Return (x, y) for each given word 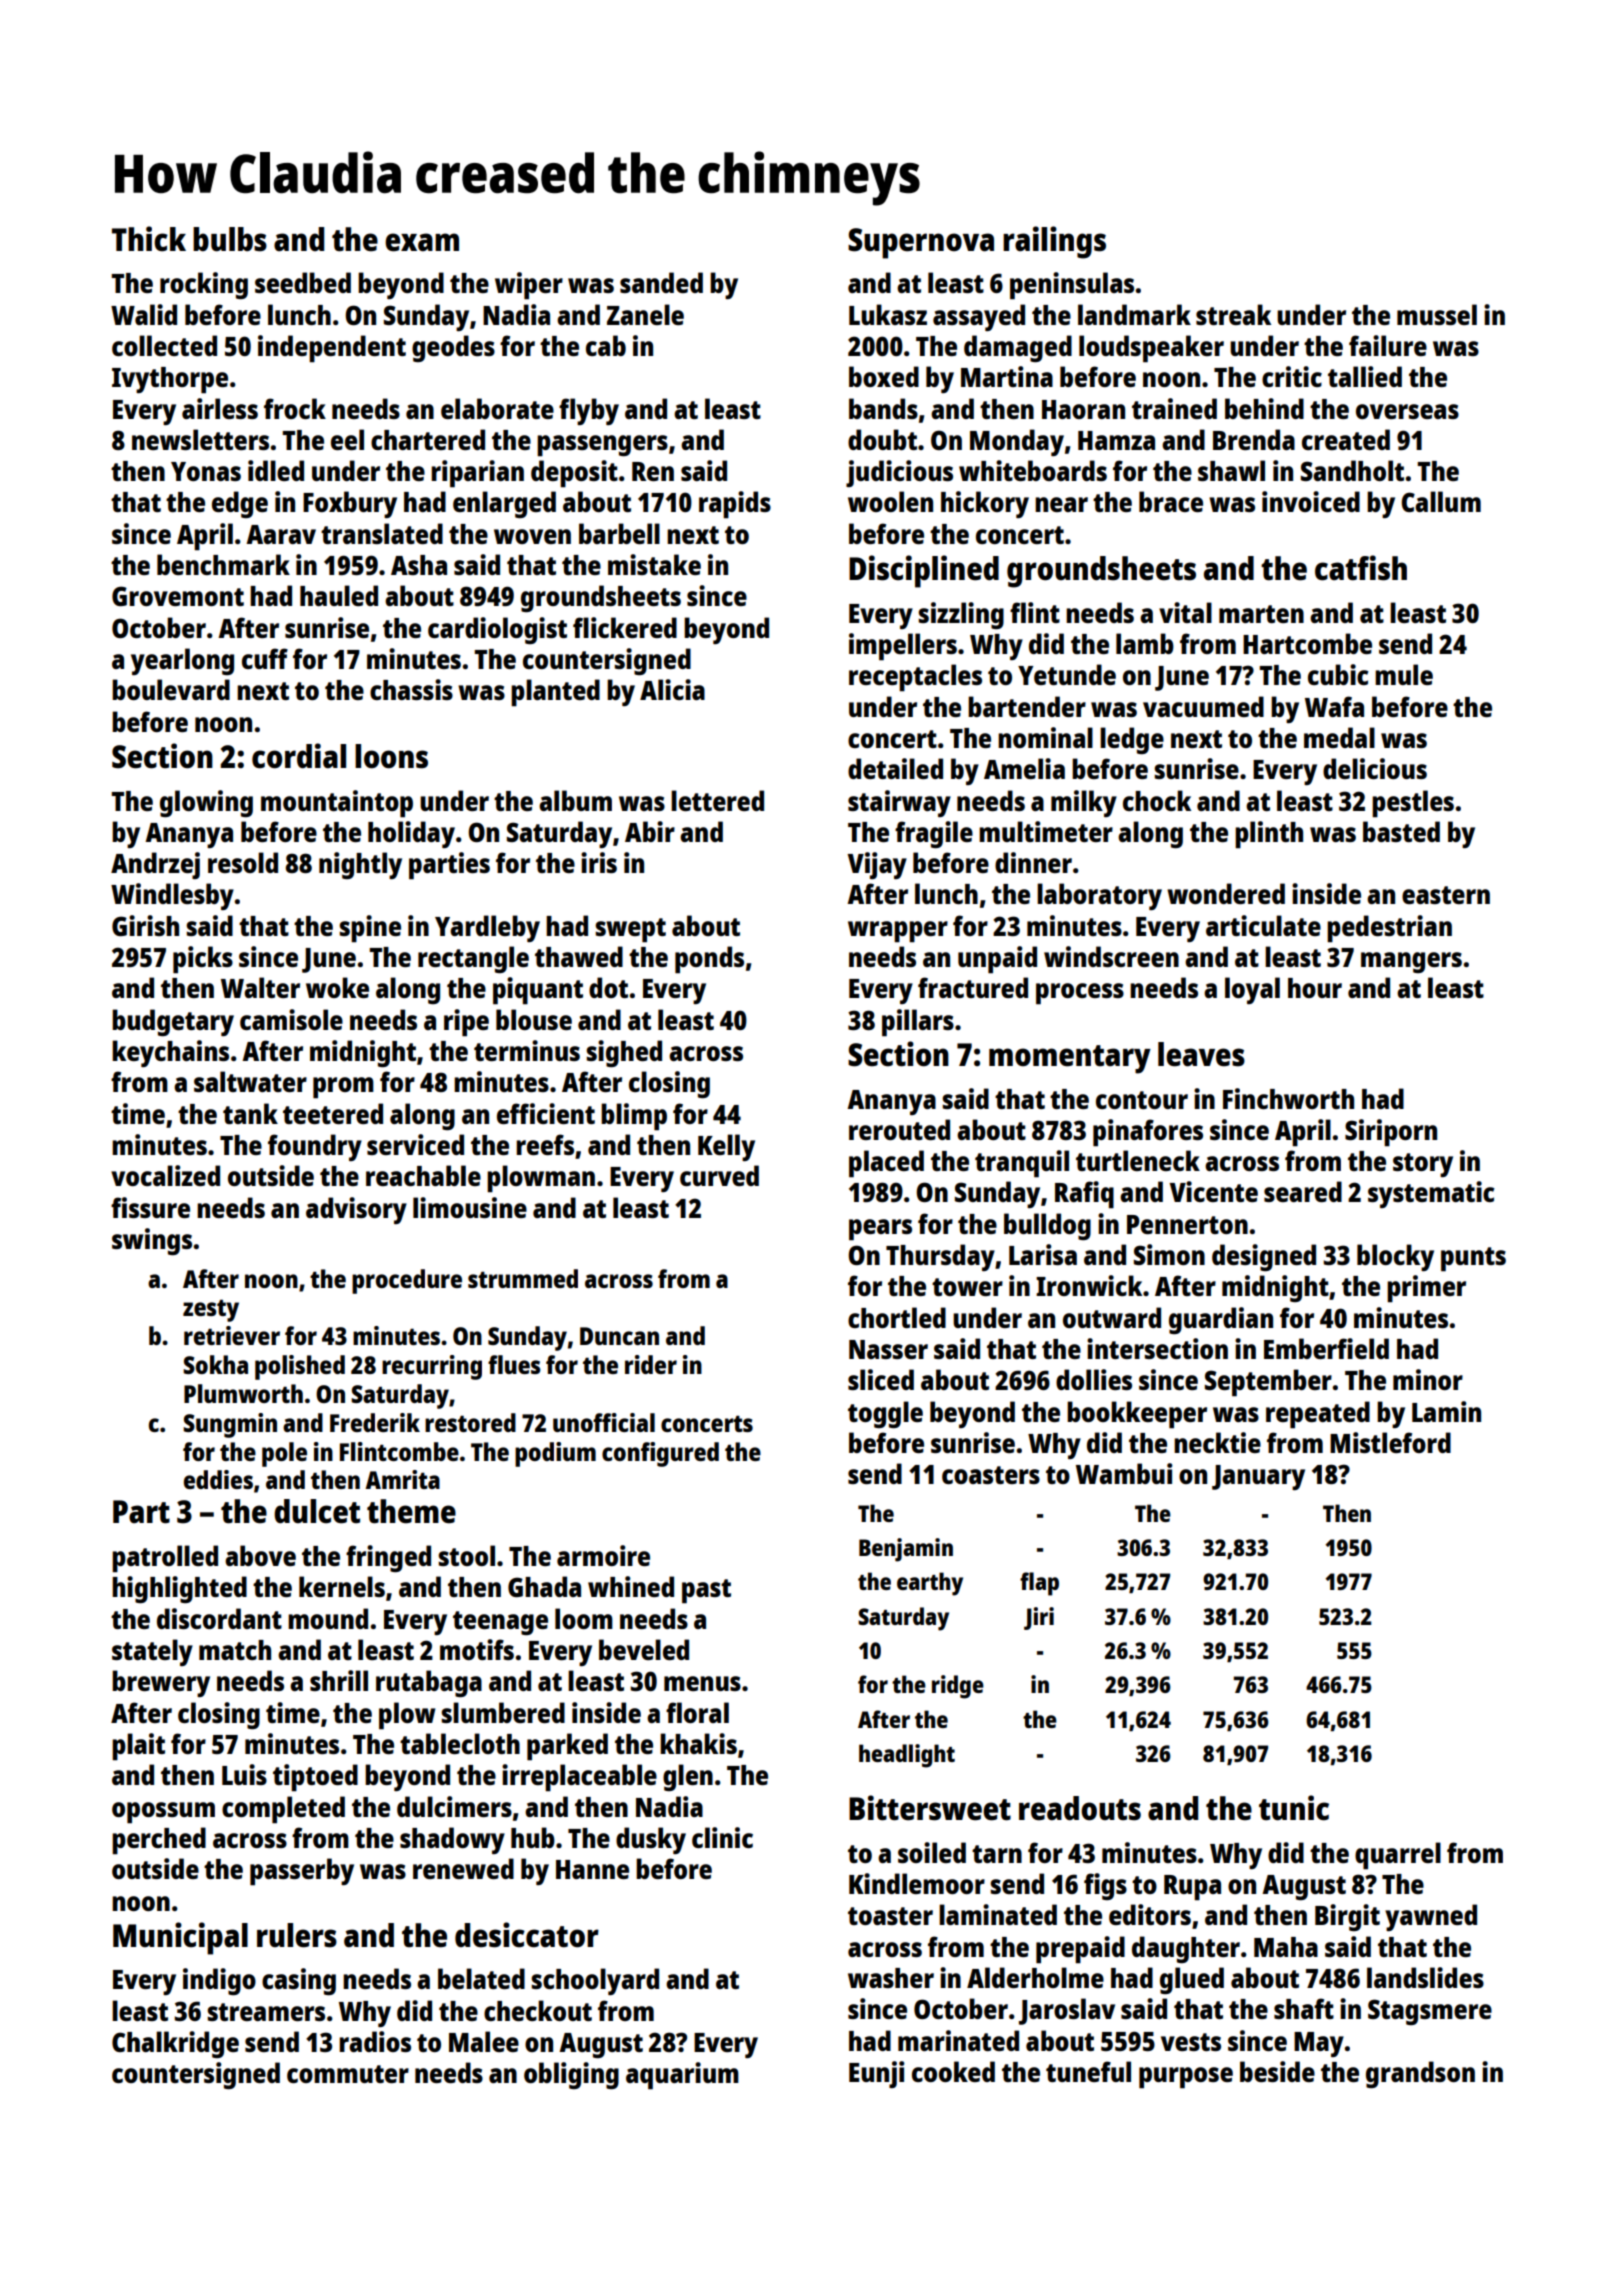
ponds (709, 960)
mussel (1437, 314)
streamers (266, 2012)
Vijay (877, 865)
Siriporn (1391, 1133)
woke (337, 987)
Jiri (1039, 1618)
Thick (149, 239)
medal (1339, 737)
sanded (661, 282)
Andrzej (155, 865)
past (706, 1591)
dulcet (317, 1511)
